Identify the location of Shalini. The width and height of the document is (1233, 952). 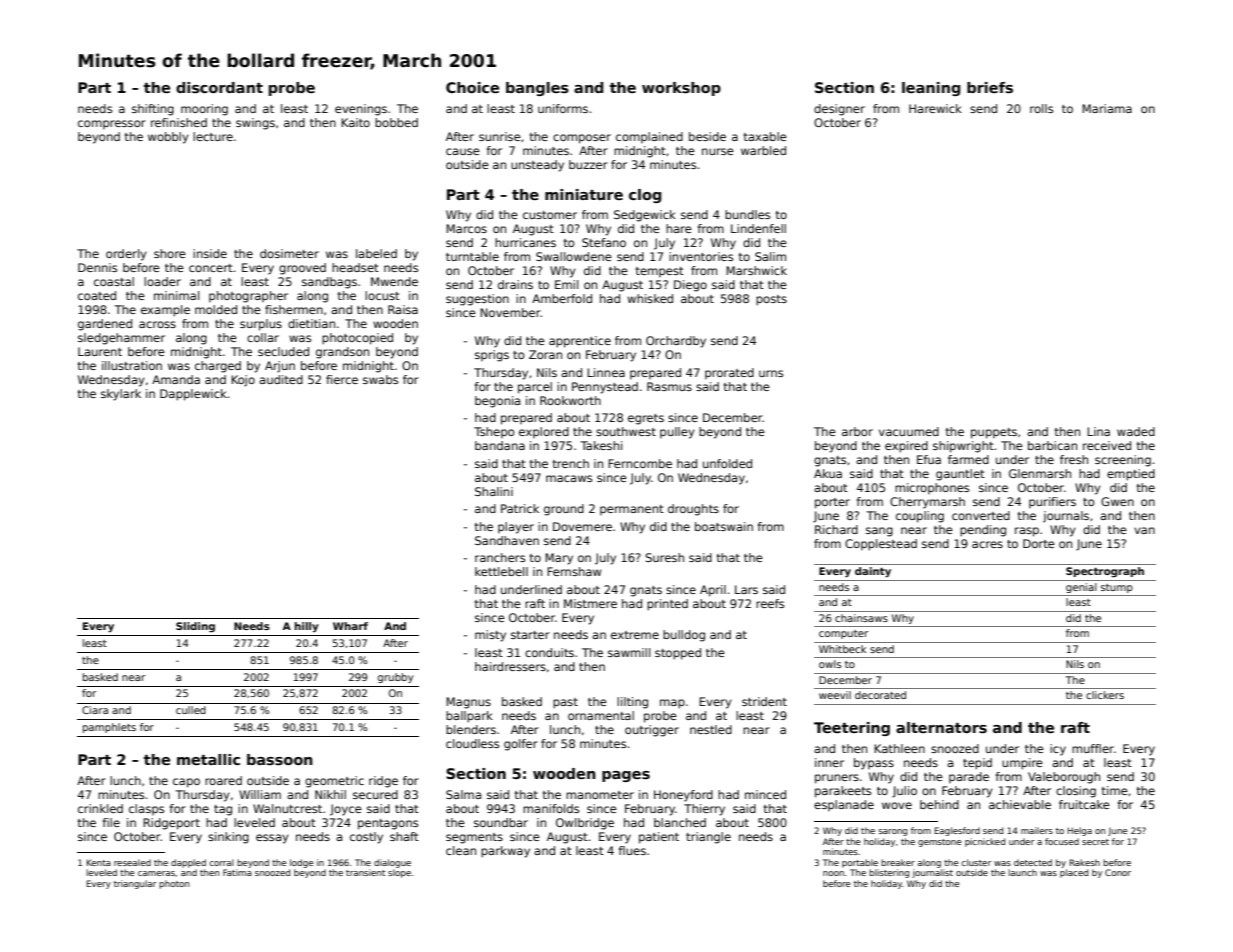
(494, 491).
